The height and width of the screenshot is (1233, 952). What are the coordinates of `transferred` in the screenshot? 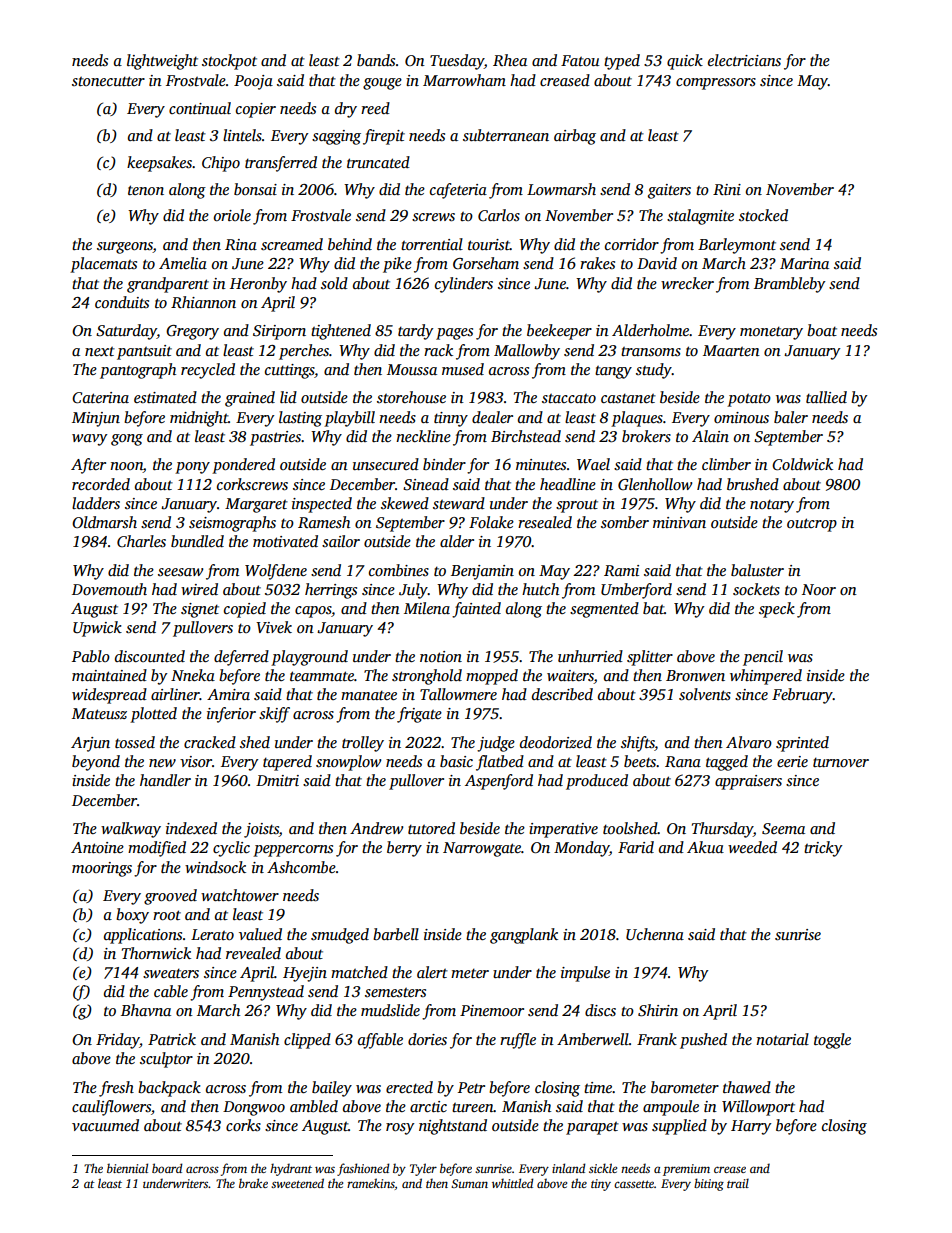 It's located at (281, 164).
